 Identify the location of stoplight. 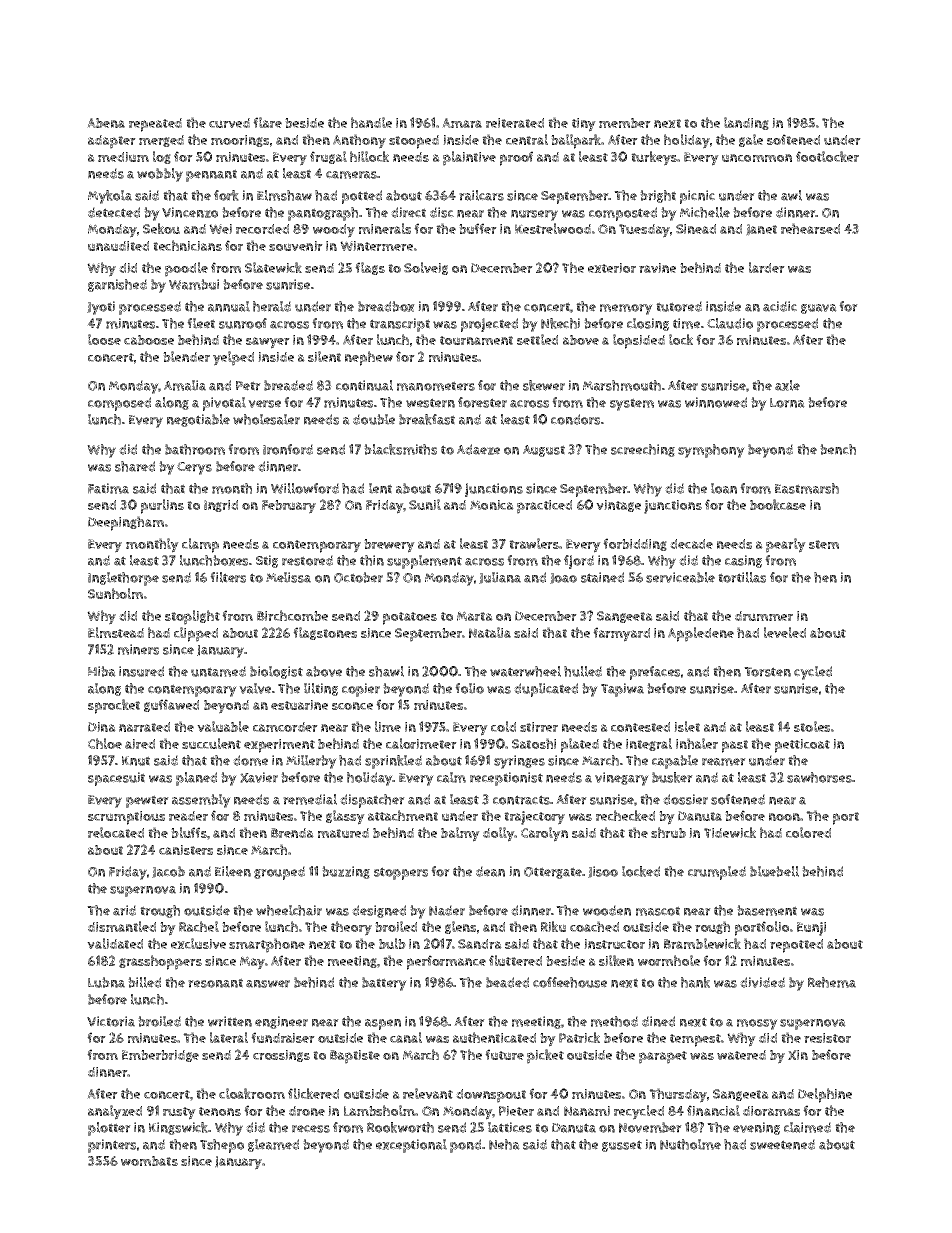
(192, 617).
